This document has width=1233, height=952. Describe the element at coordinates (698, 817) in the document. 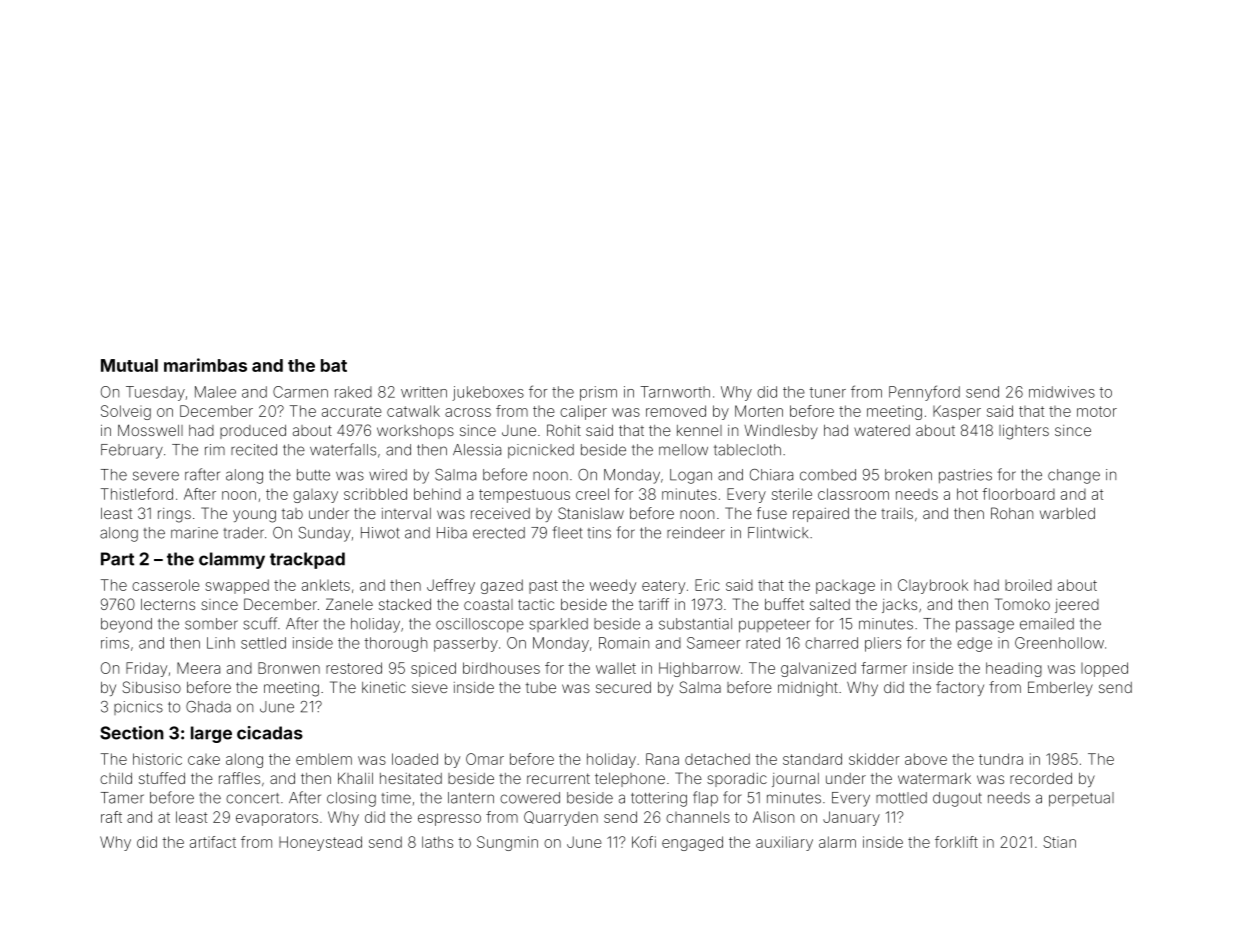

I see `channels` at that location.
